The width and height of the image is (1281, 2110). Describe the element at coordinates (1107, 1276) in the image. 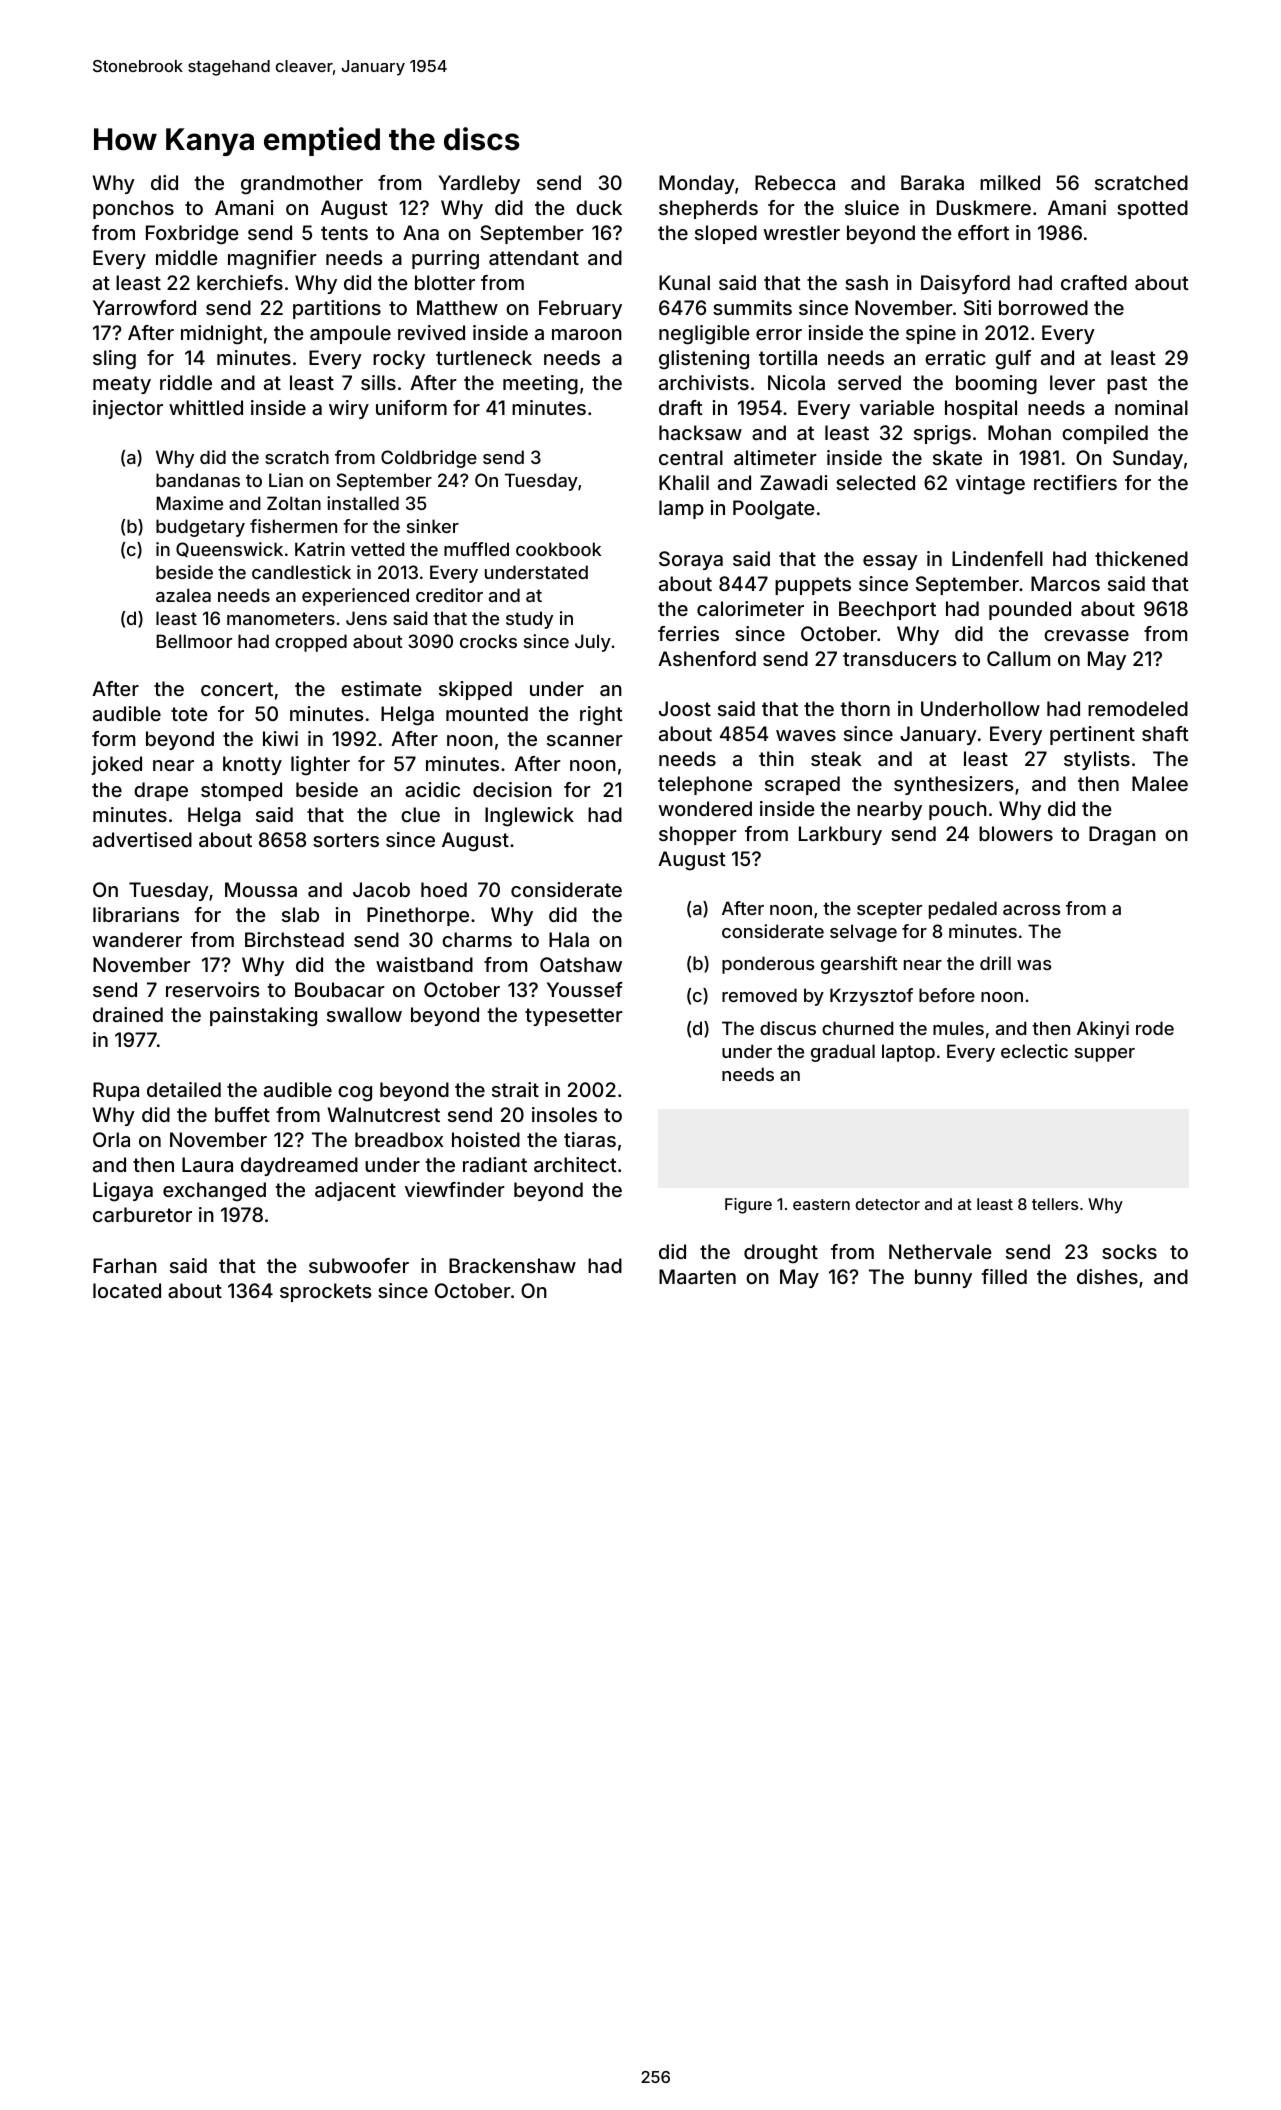

I see `dishes` at that location.
